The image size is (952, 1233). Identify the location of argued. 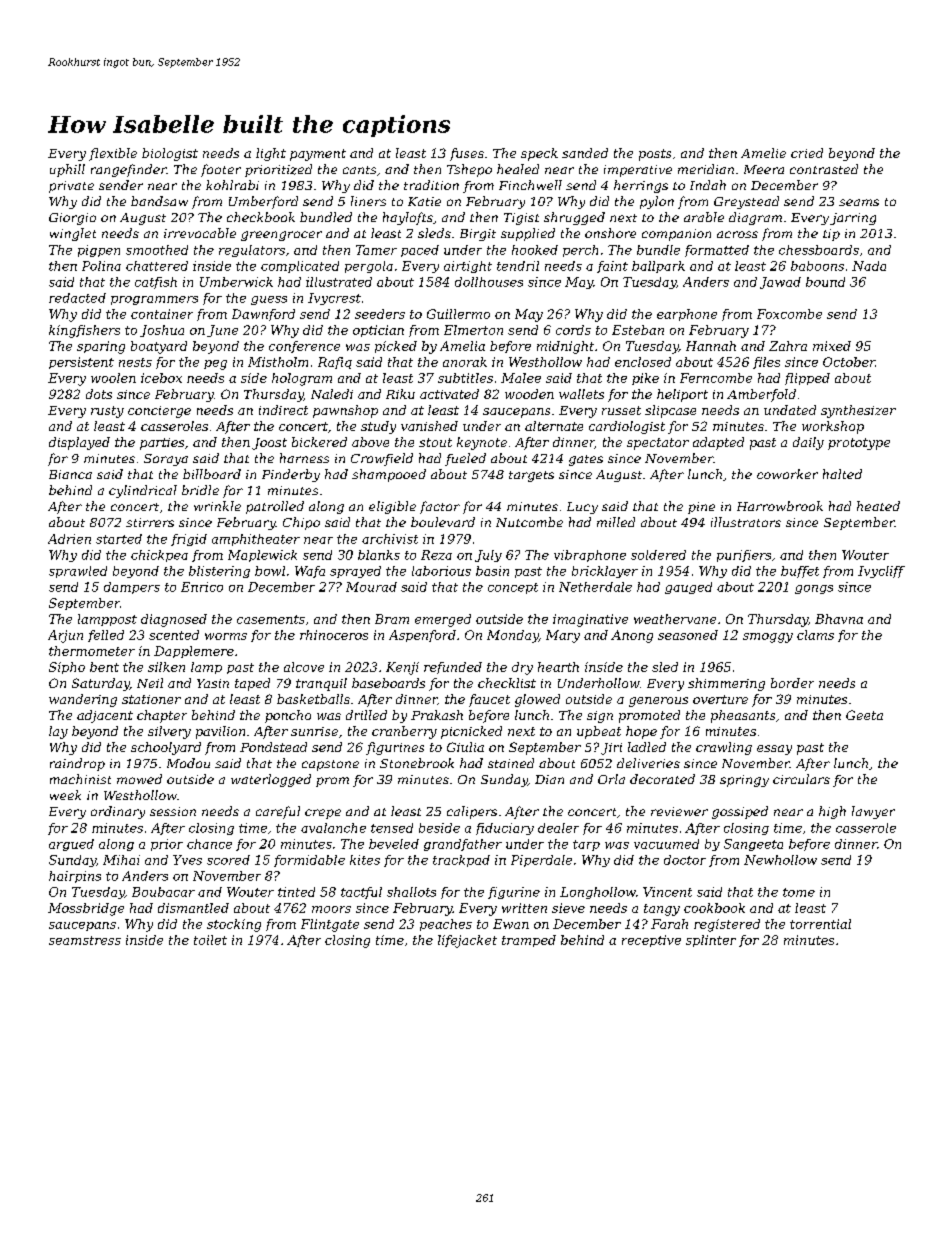
(71, 845).
